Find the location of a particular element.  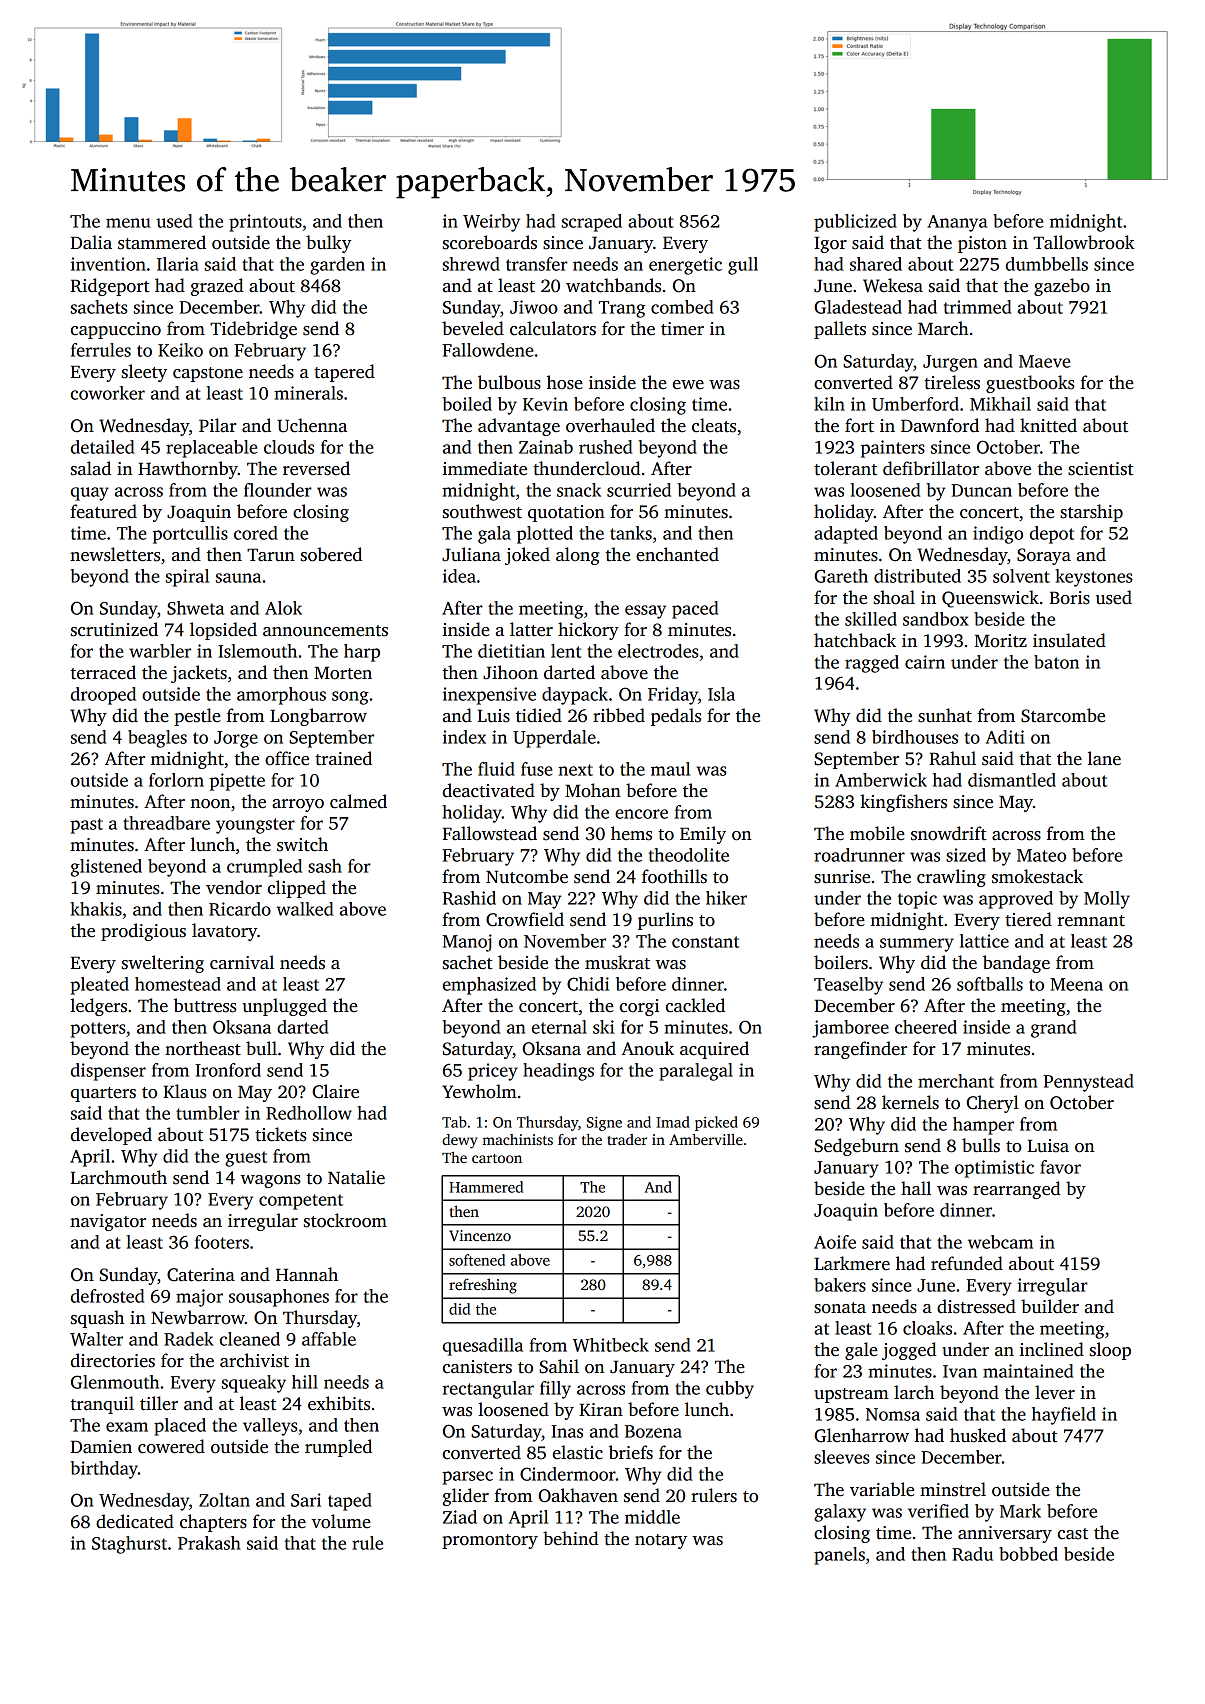

invention is located at coordinates (108, 264).
